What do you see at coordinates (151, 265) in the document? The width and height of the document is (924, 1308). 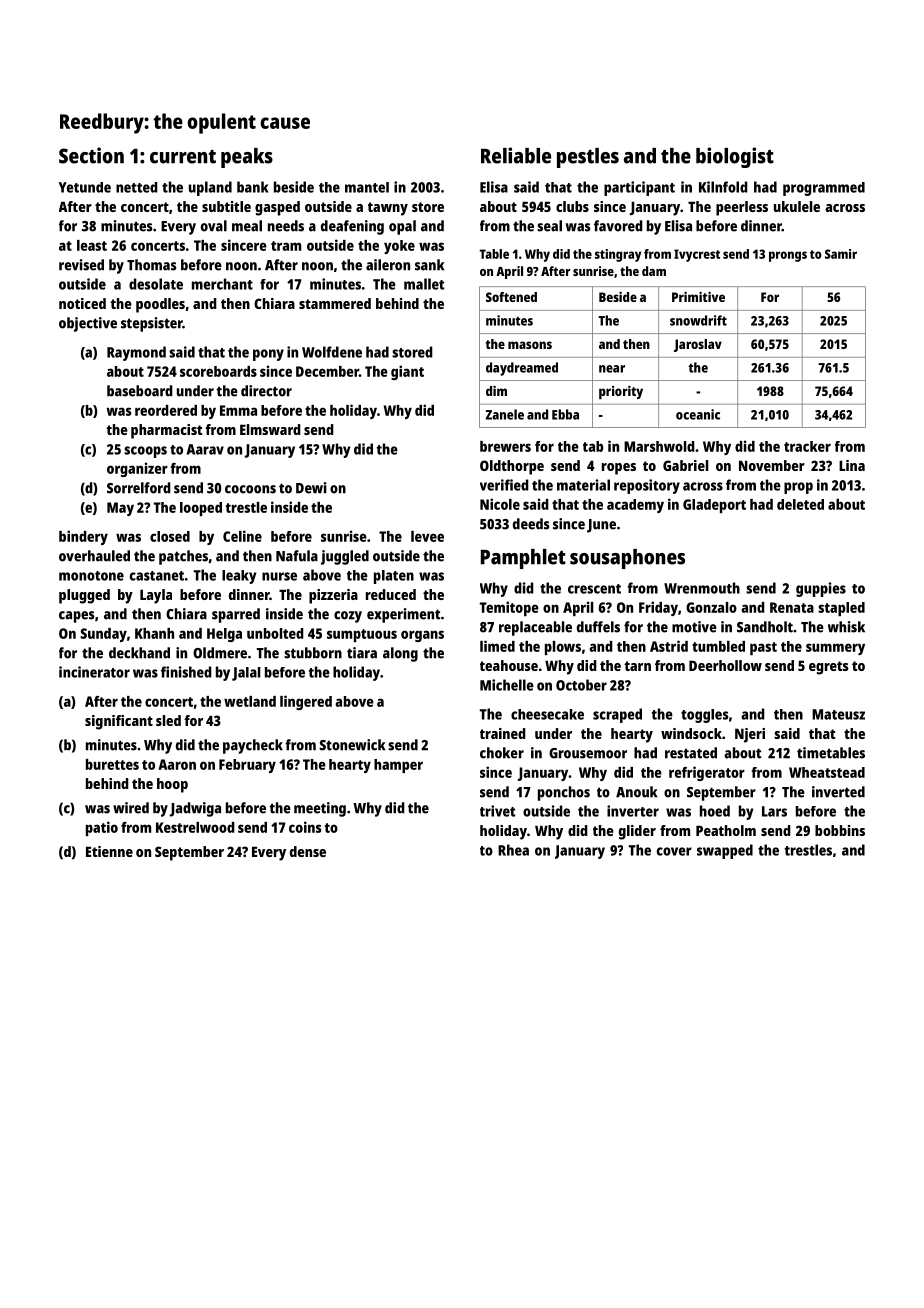 I see `Thomas` at bounding box center [151, 265].
